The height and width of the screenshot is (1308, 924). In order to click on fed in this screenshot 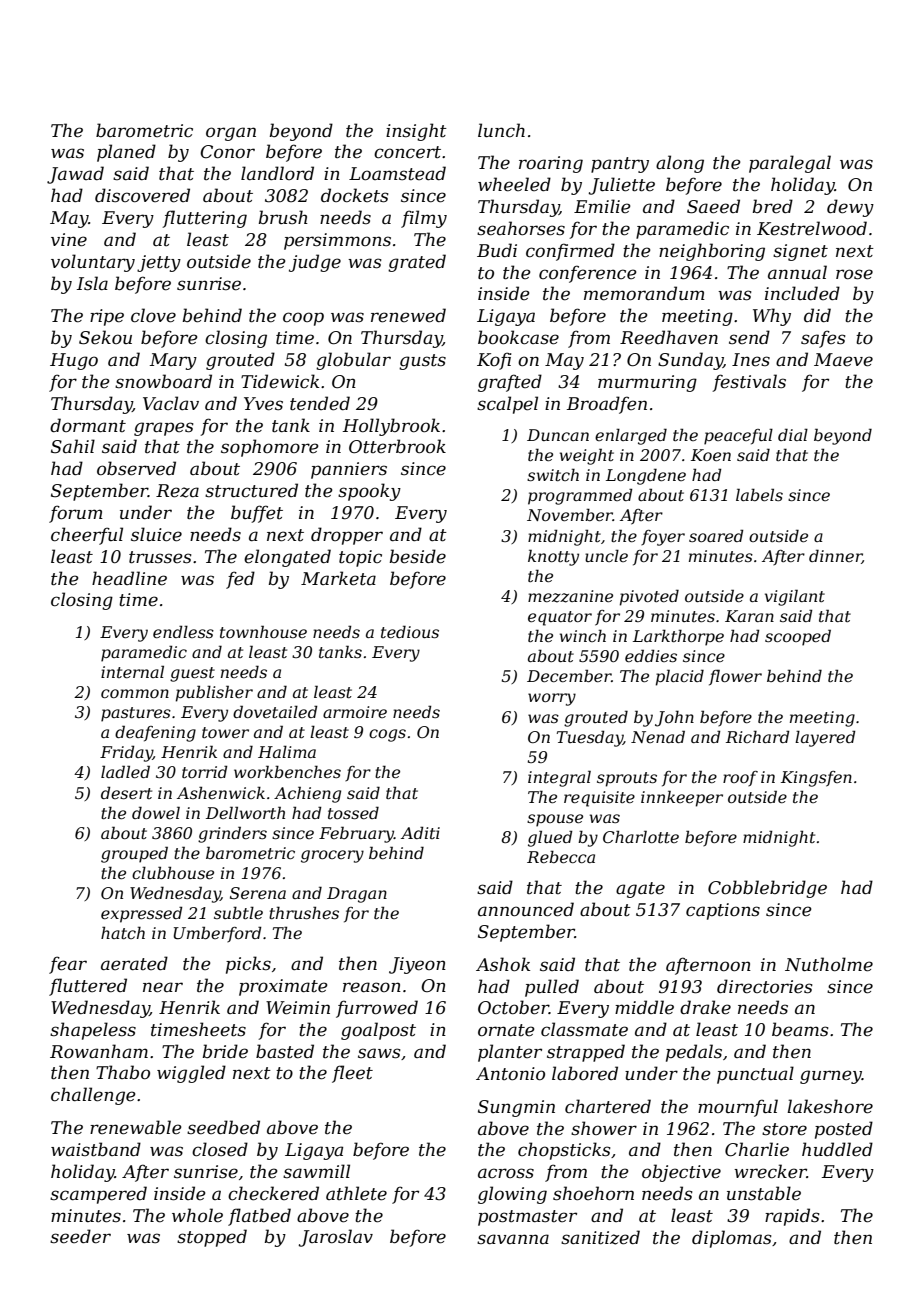, I will do `click(240, 580)`.
